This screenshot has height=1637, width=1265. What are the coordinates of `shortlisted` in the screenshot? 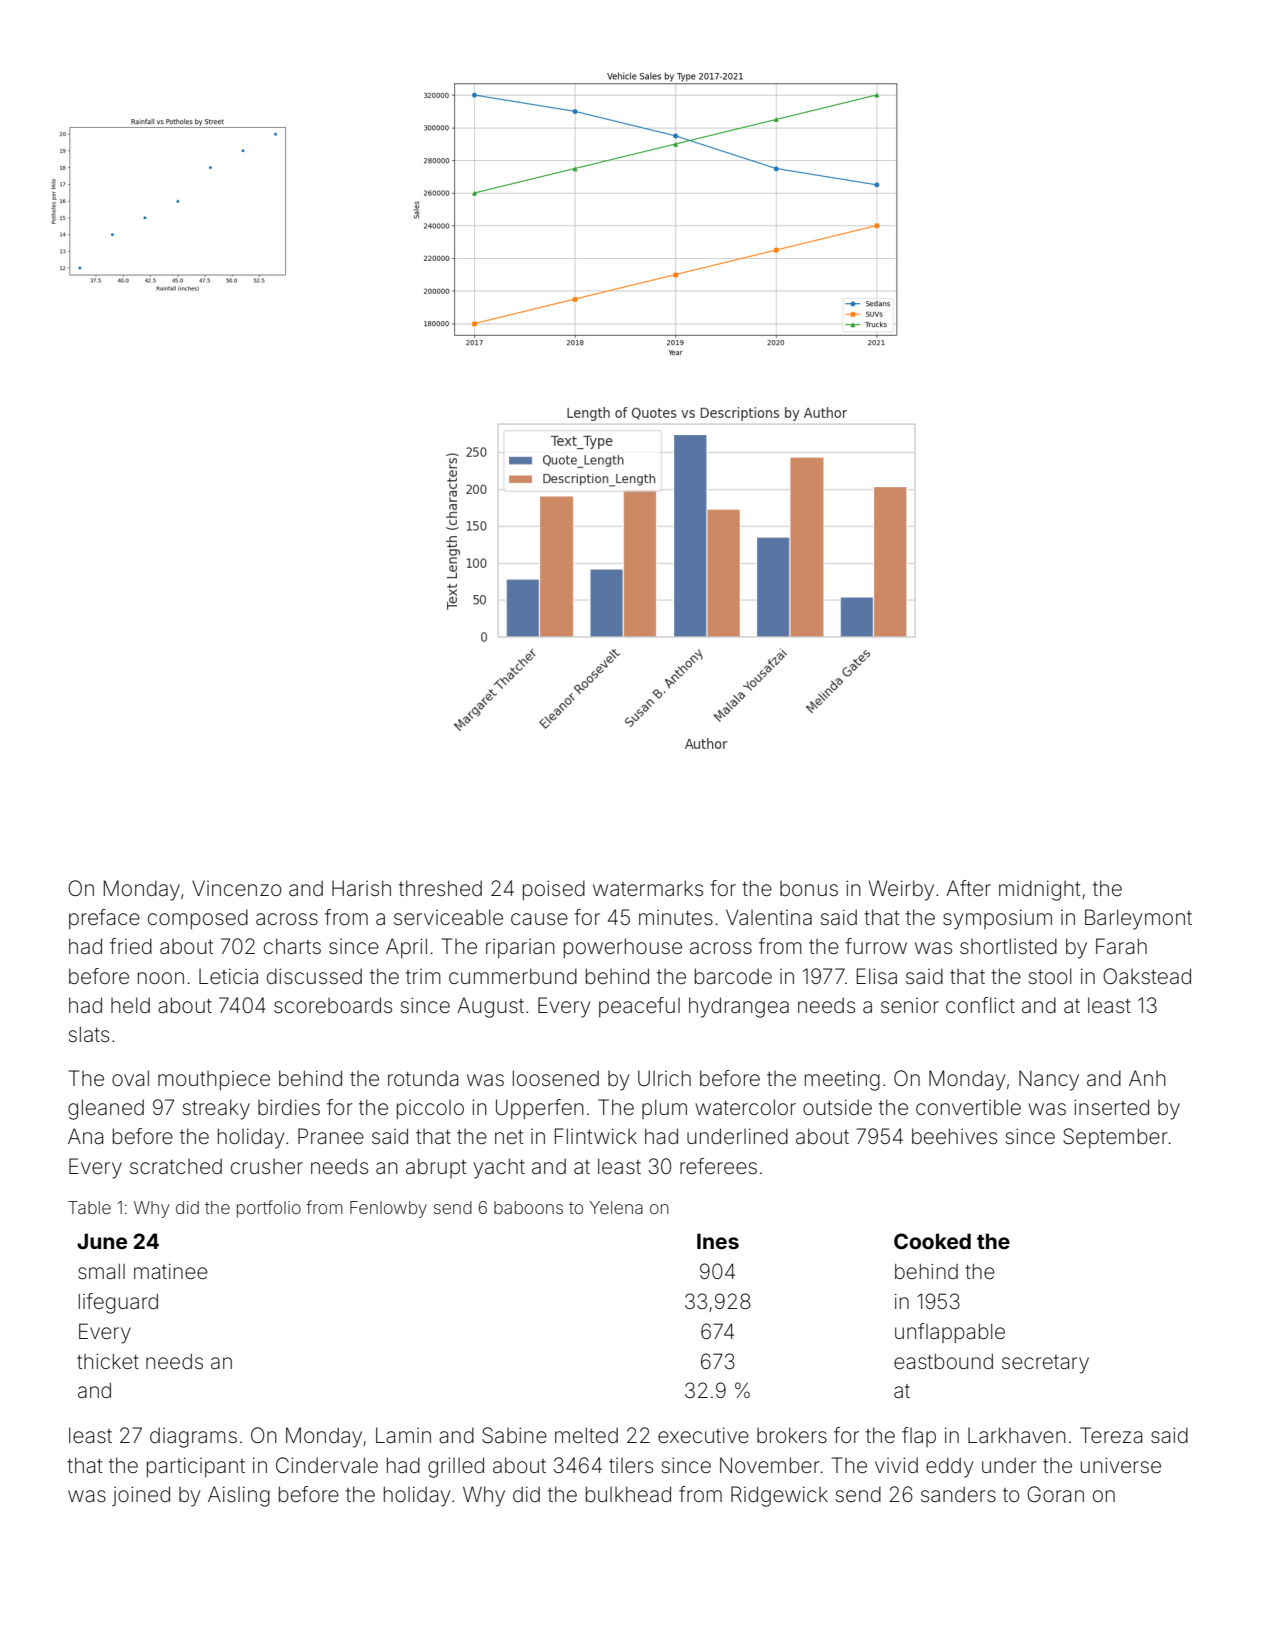 It's located at (1008, 946).
